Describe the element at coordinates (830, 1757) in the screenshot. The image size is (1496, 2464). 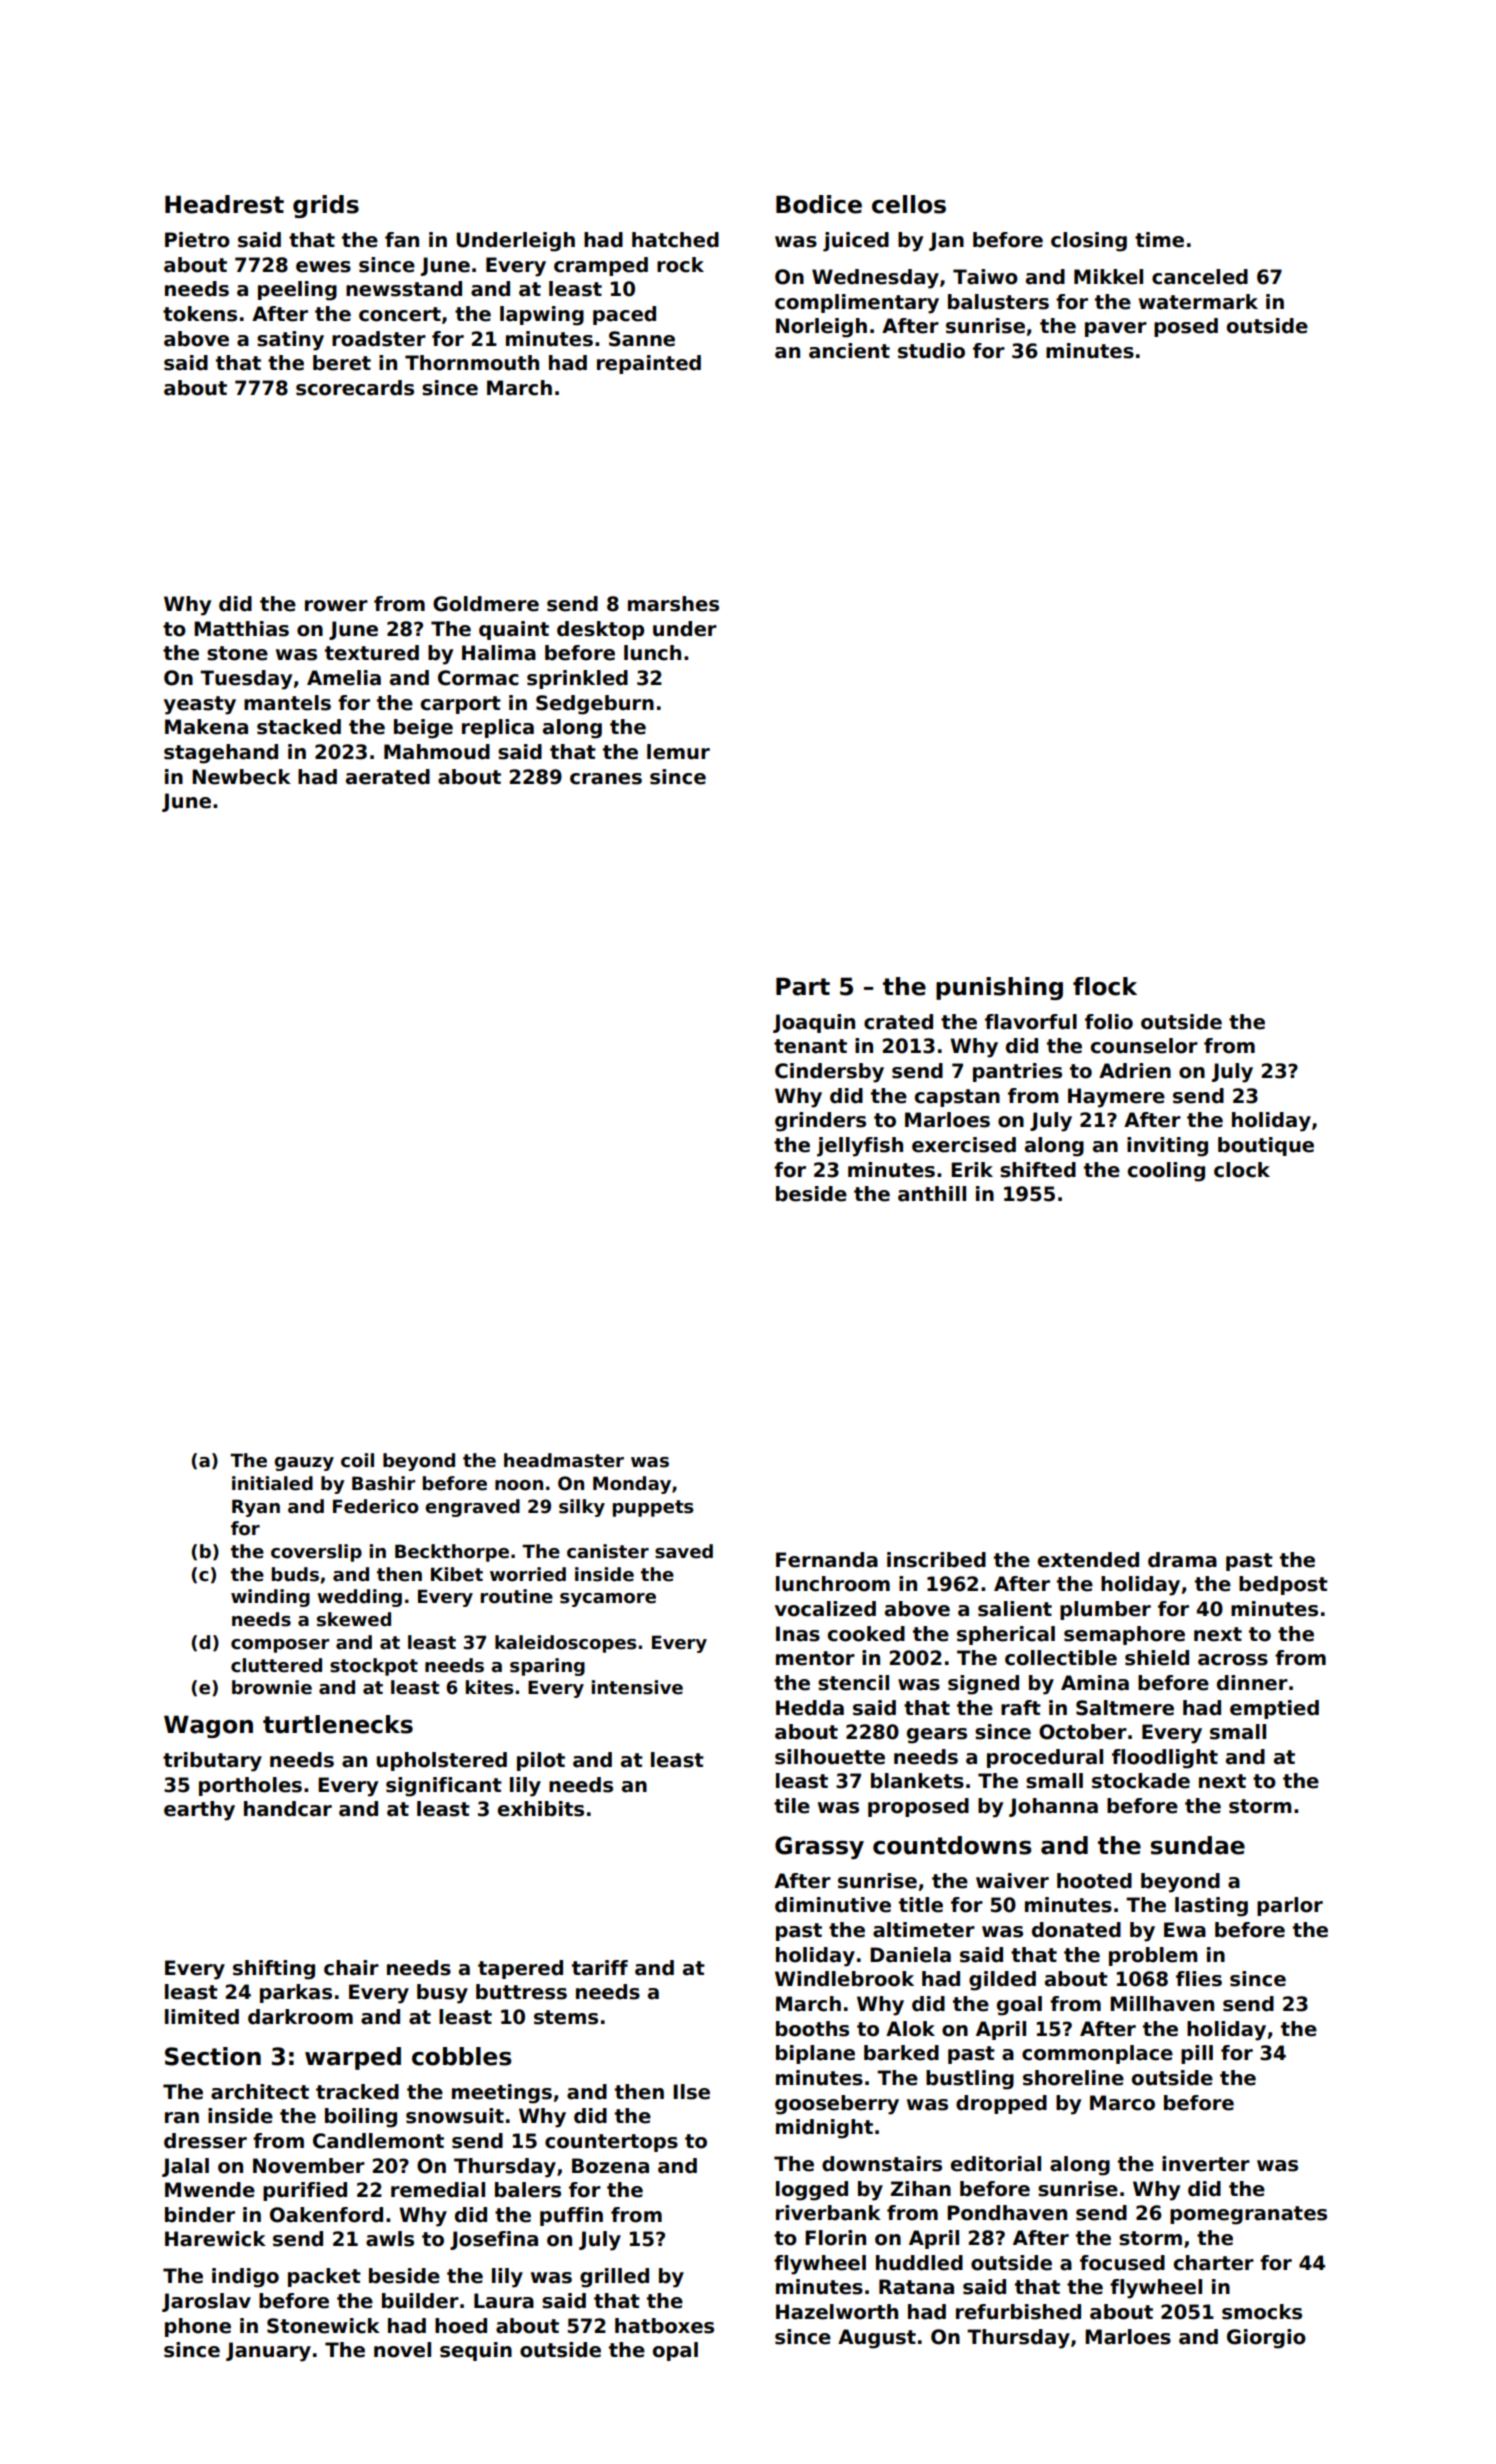
I see `silhouette` at that location.
